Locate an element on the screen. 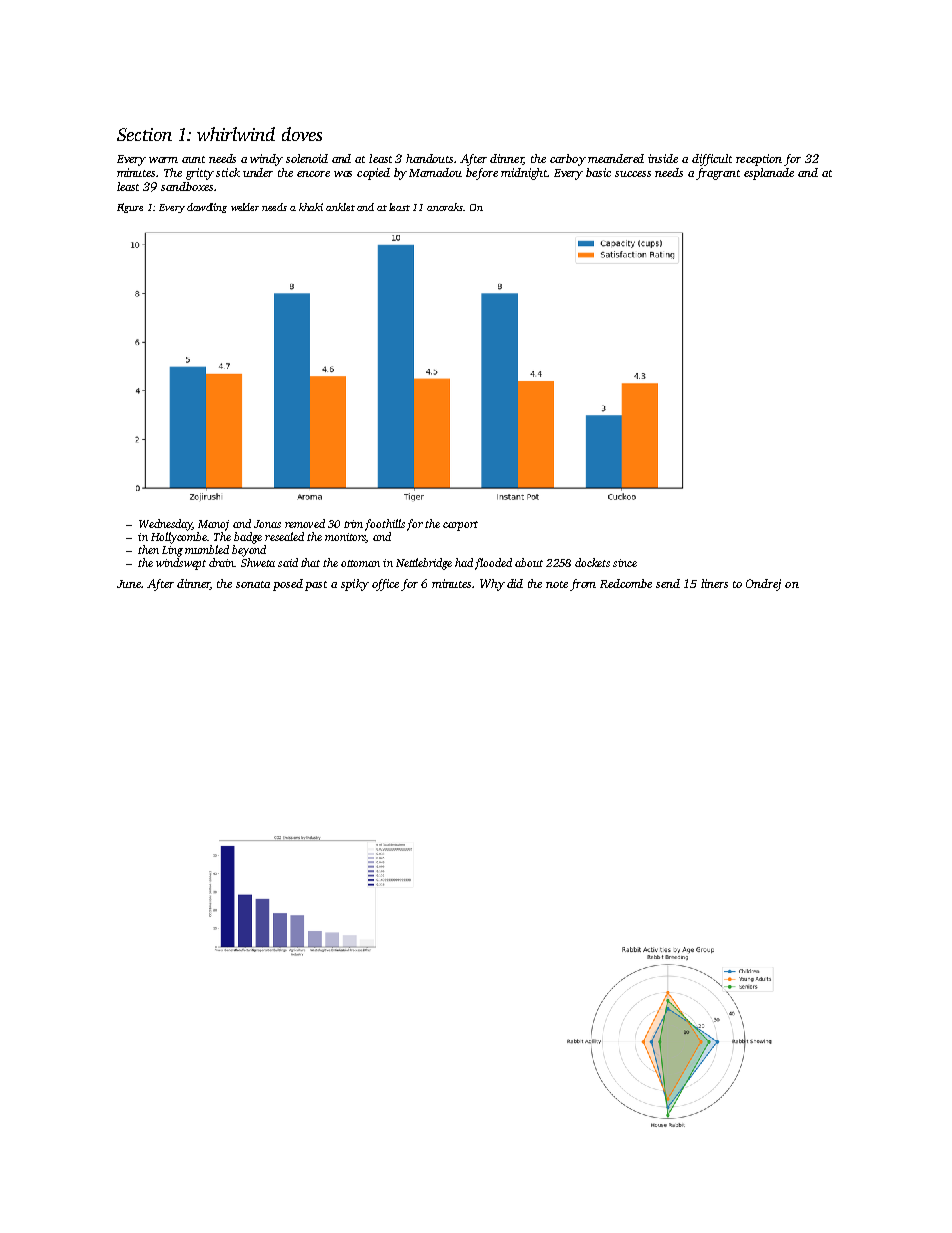 The image size is (952, 1233). anoraks is located at coordinates (445, 207).
